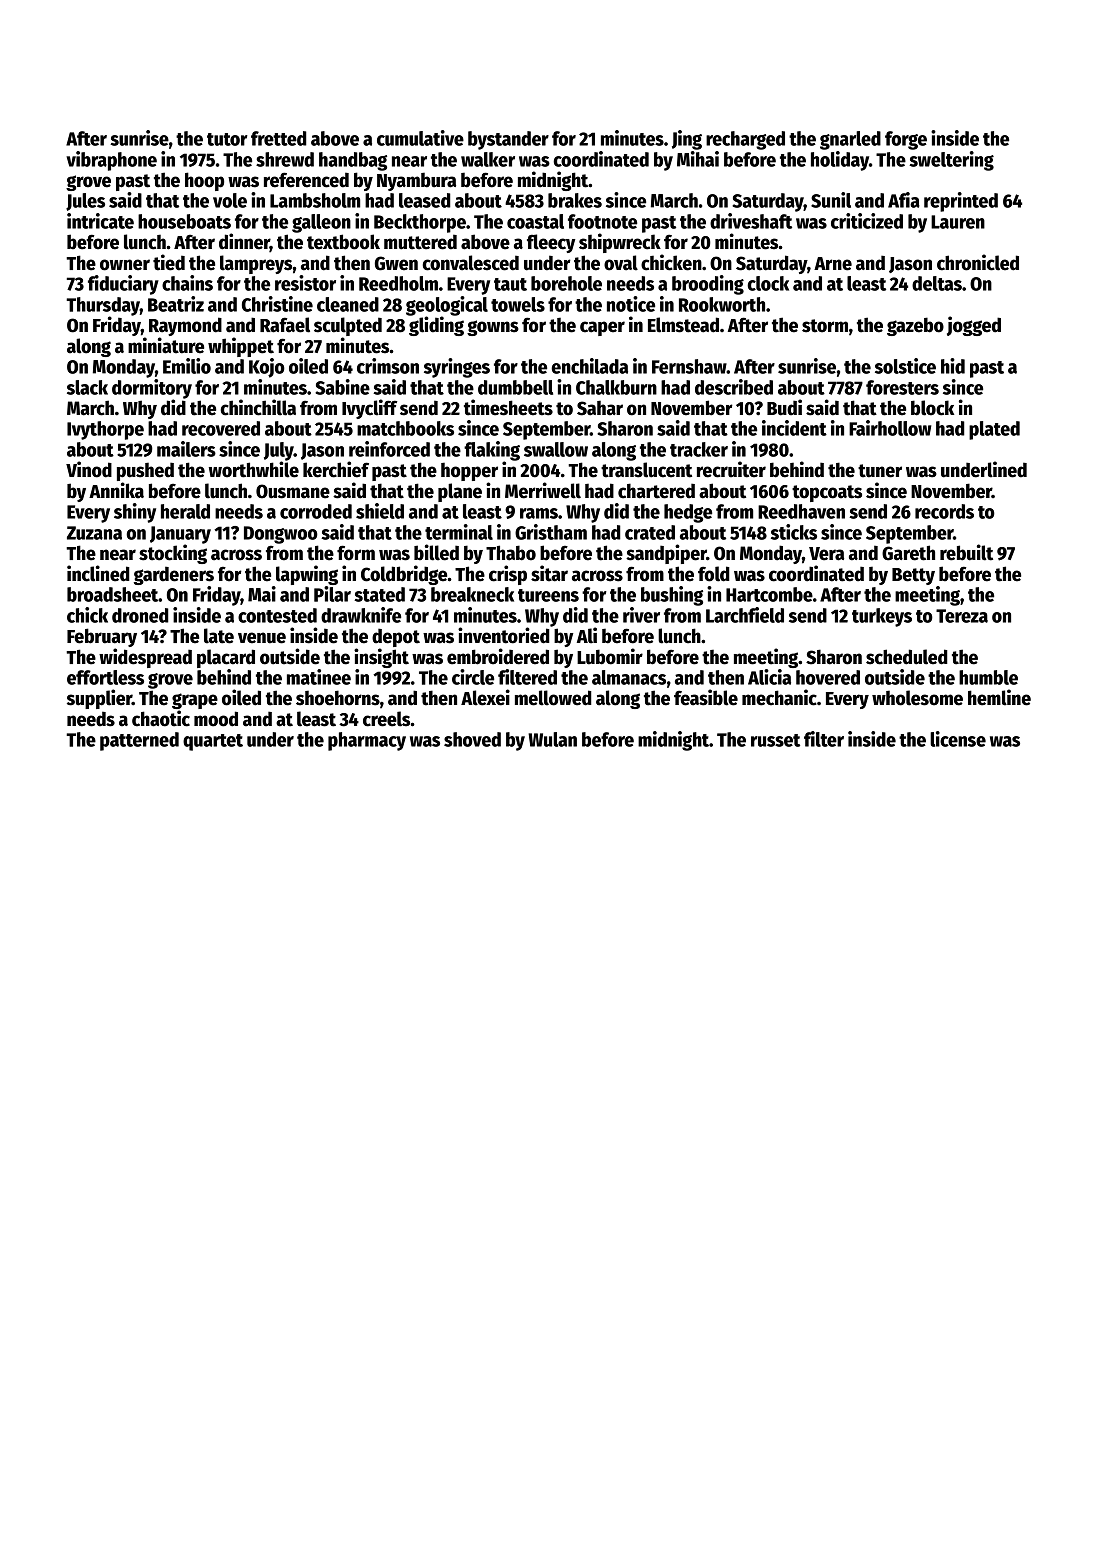  I want to click on hid, so click(953, 366).
